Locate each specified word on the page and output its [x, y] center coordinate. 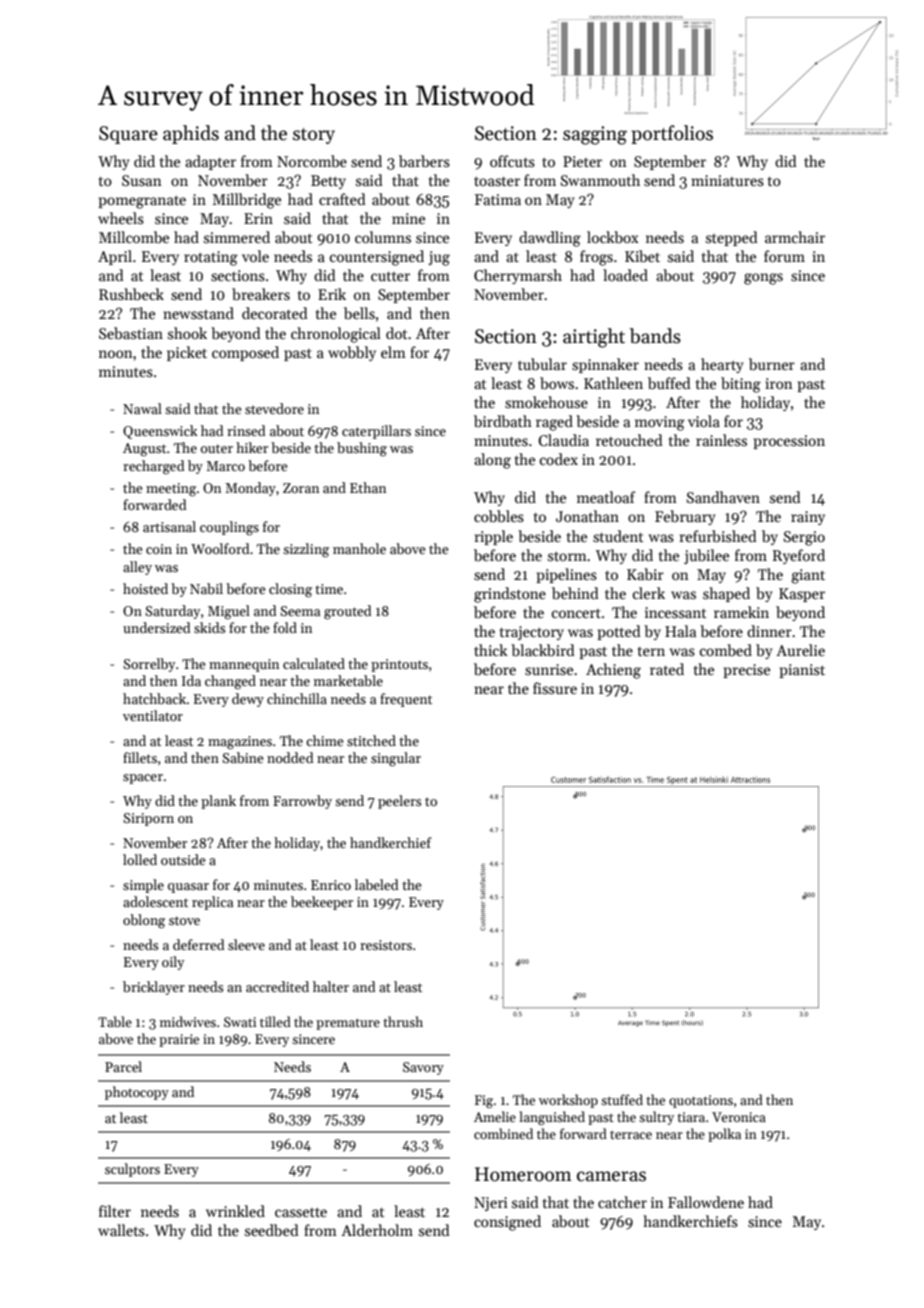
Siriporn [148, 819]
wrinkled [235, 1211]
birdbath [503, 421]
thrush [403, 1021]
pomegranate [142, 202]
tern [651, 651]
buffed [669, 383]
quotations [701, 1101]
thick [491, 650]
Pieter [582, 161]
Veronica [739, 1117]
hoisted [145, 588]
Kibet [642, 256]
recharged [153, 467]
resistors [386, 945]
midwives [188, 1021]
